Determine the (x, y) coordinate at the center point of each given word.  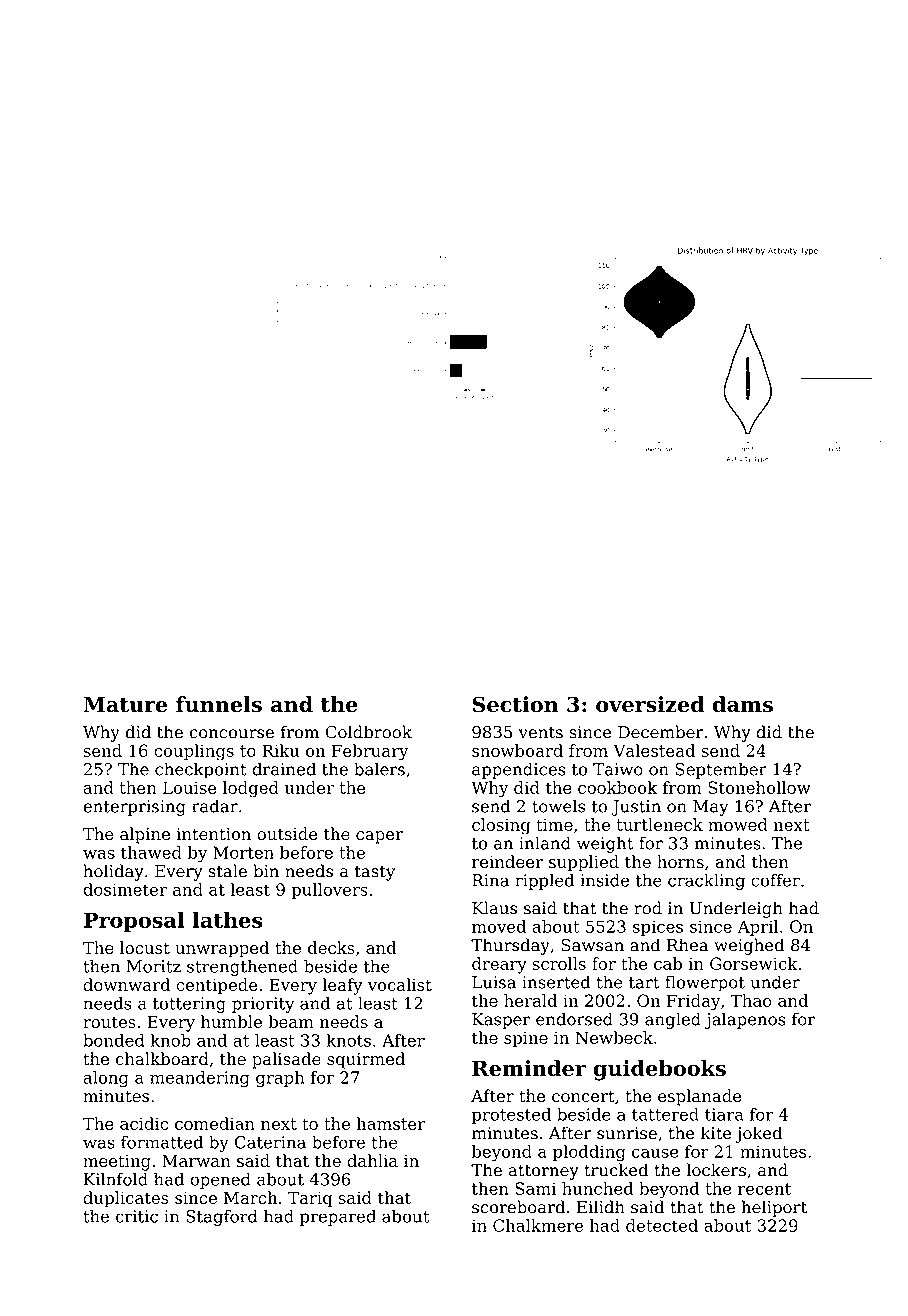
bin (266, 871)
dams (743, 704)
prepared (338, 1217)
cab (668, 963)
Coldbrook (369, 732)
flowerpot (705, 983)
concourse (232, 734)
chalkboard (162, 1059)
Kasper (501, 1021)
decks (331, 947)
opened (220, 1180)
